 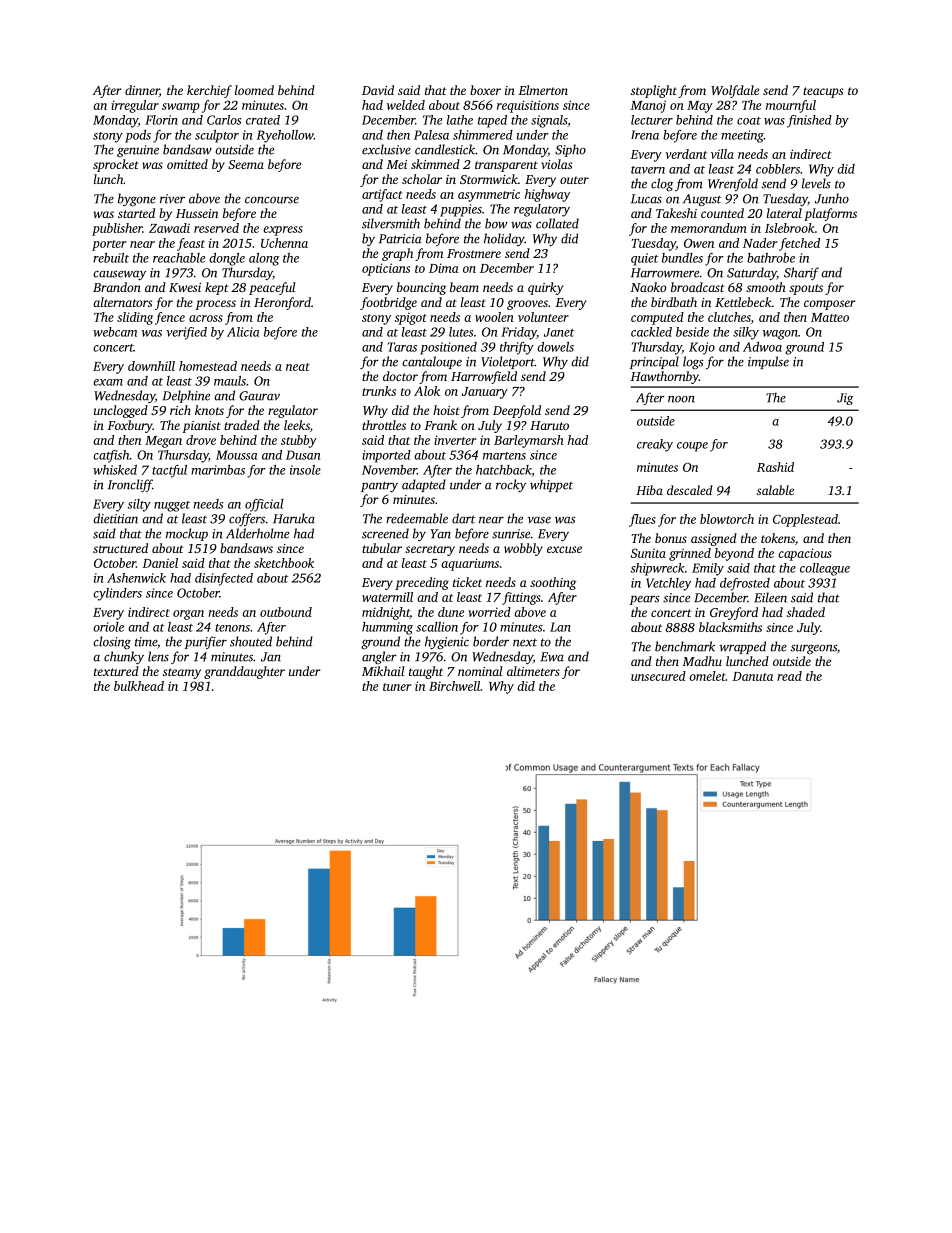 I want to click on whippet, so click(x=551, y=485).
